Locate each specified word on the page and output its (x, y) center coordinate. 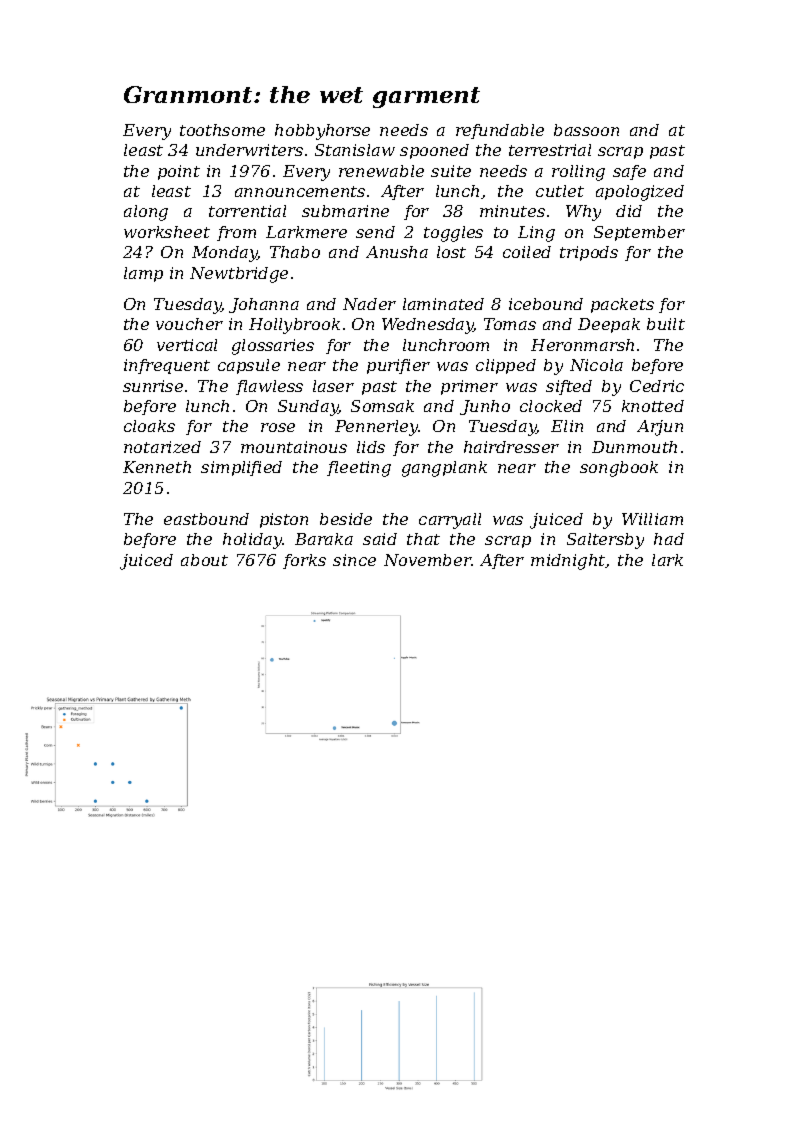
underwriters (249, 150)
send (375, 232)
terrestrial (550, 150)
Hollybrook (294, 326)
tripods (589, 253)
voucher (189, 324)
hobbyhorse (322, 132)
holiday (253, 541)
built (666, 324)
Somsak (382, 406)
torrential (247, 211)
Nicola (596, 365)
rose (278, 427)
